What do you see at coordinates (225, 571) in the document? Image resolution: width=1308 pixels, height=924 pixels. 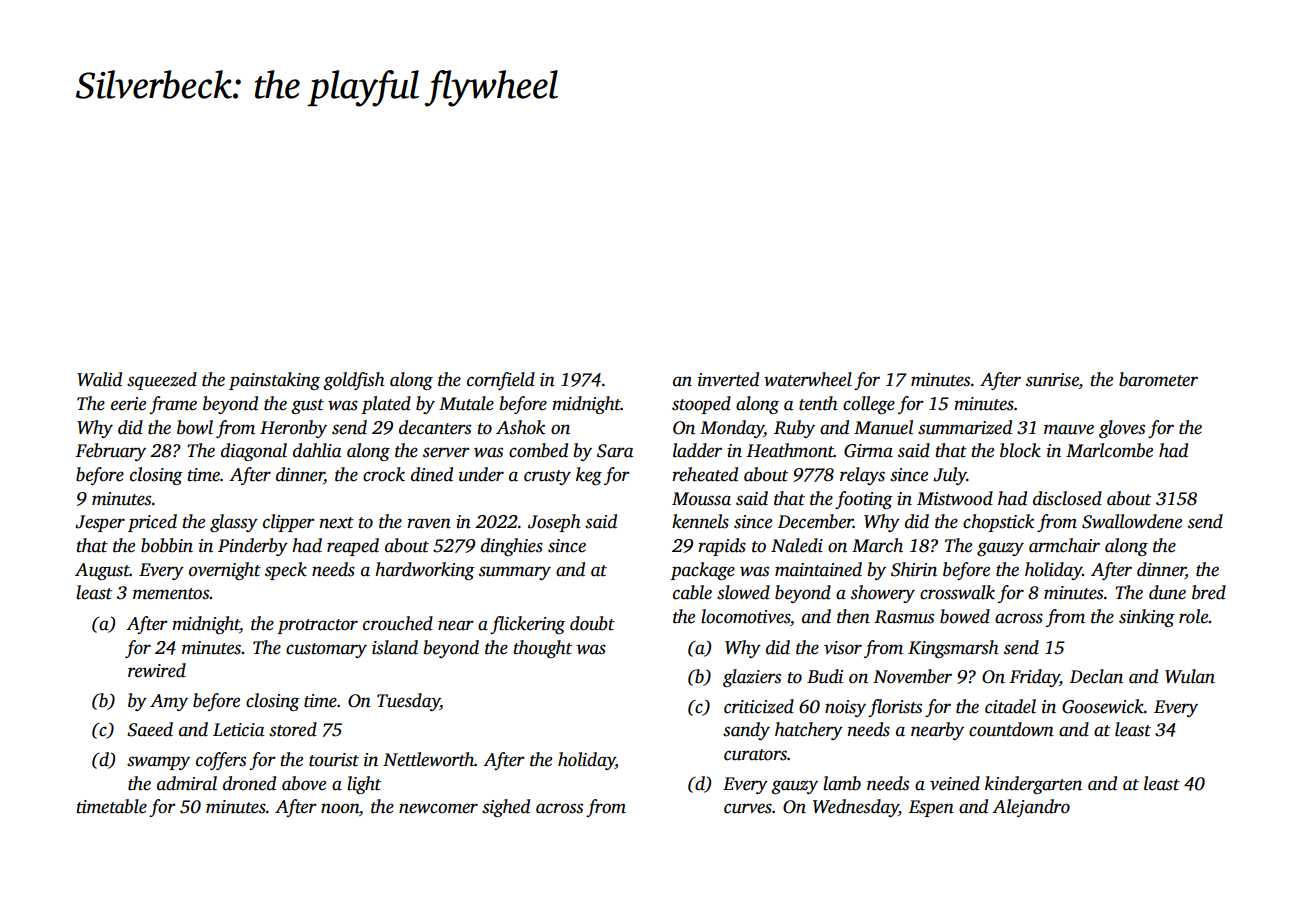 I see `overnight` at bounding box center [225, 571].
